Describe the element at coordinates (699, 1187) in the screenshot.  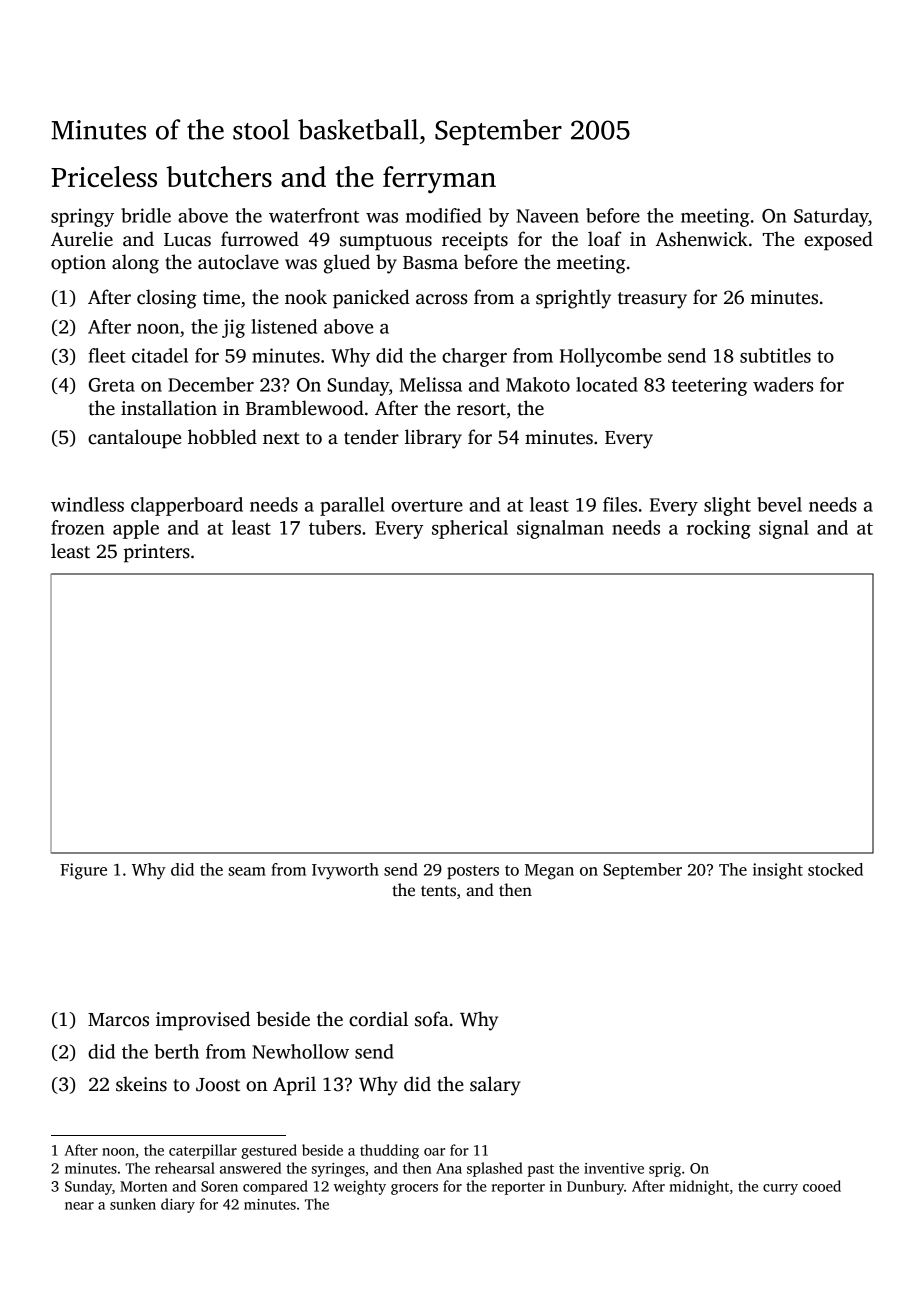
I see `midnight` at that location.
